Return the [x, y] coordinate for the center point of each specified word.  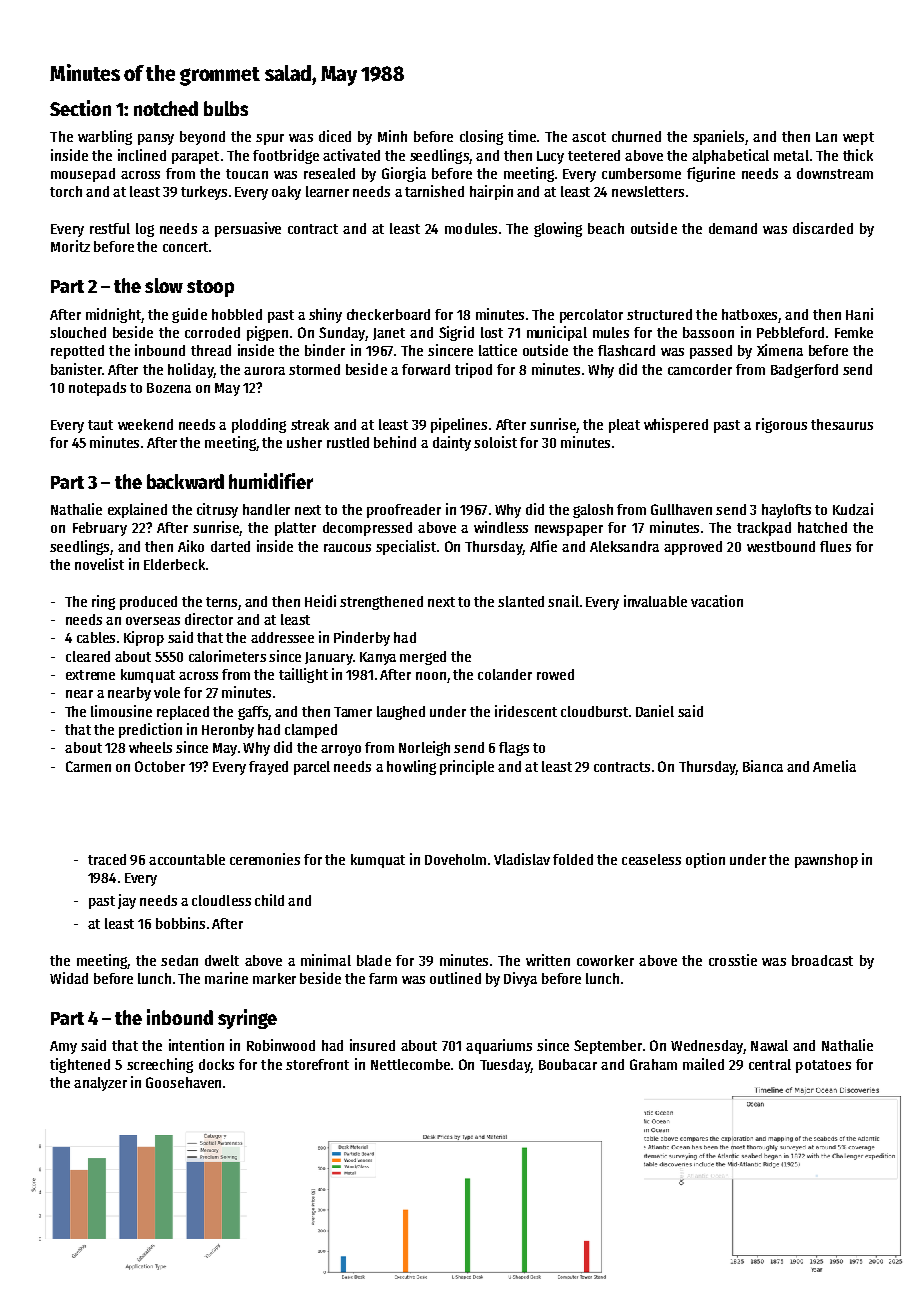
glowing [558, 229]
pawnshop [826, 861]
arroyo [341, 750]
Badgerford [804, 371]
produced [148, 603]
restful [110, 228]
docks [216, 1064]
